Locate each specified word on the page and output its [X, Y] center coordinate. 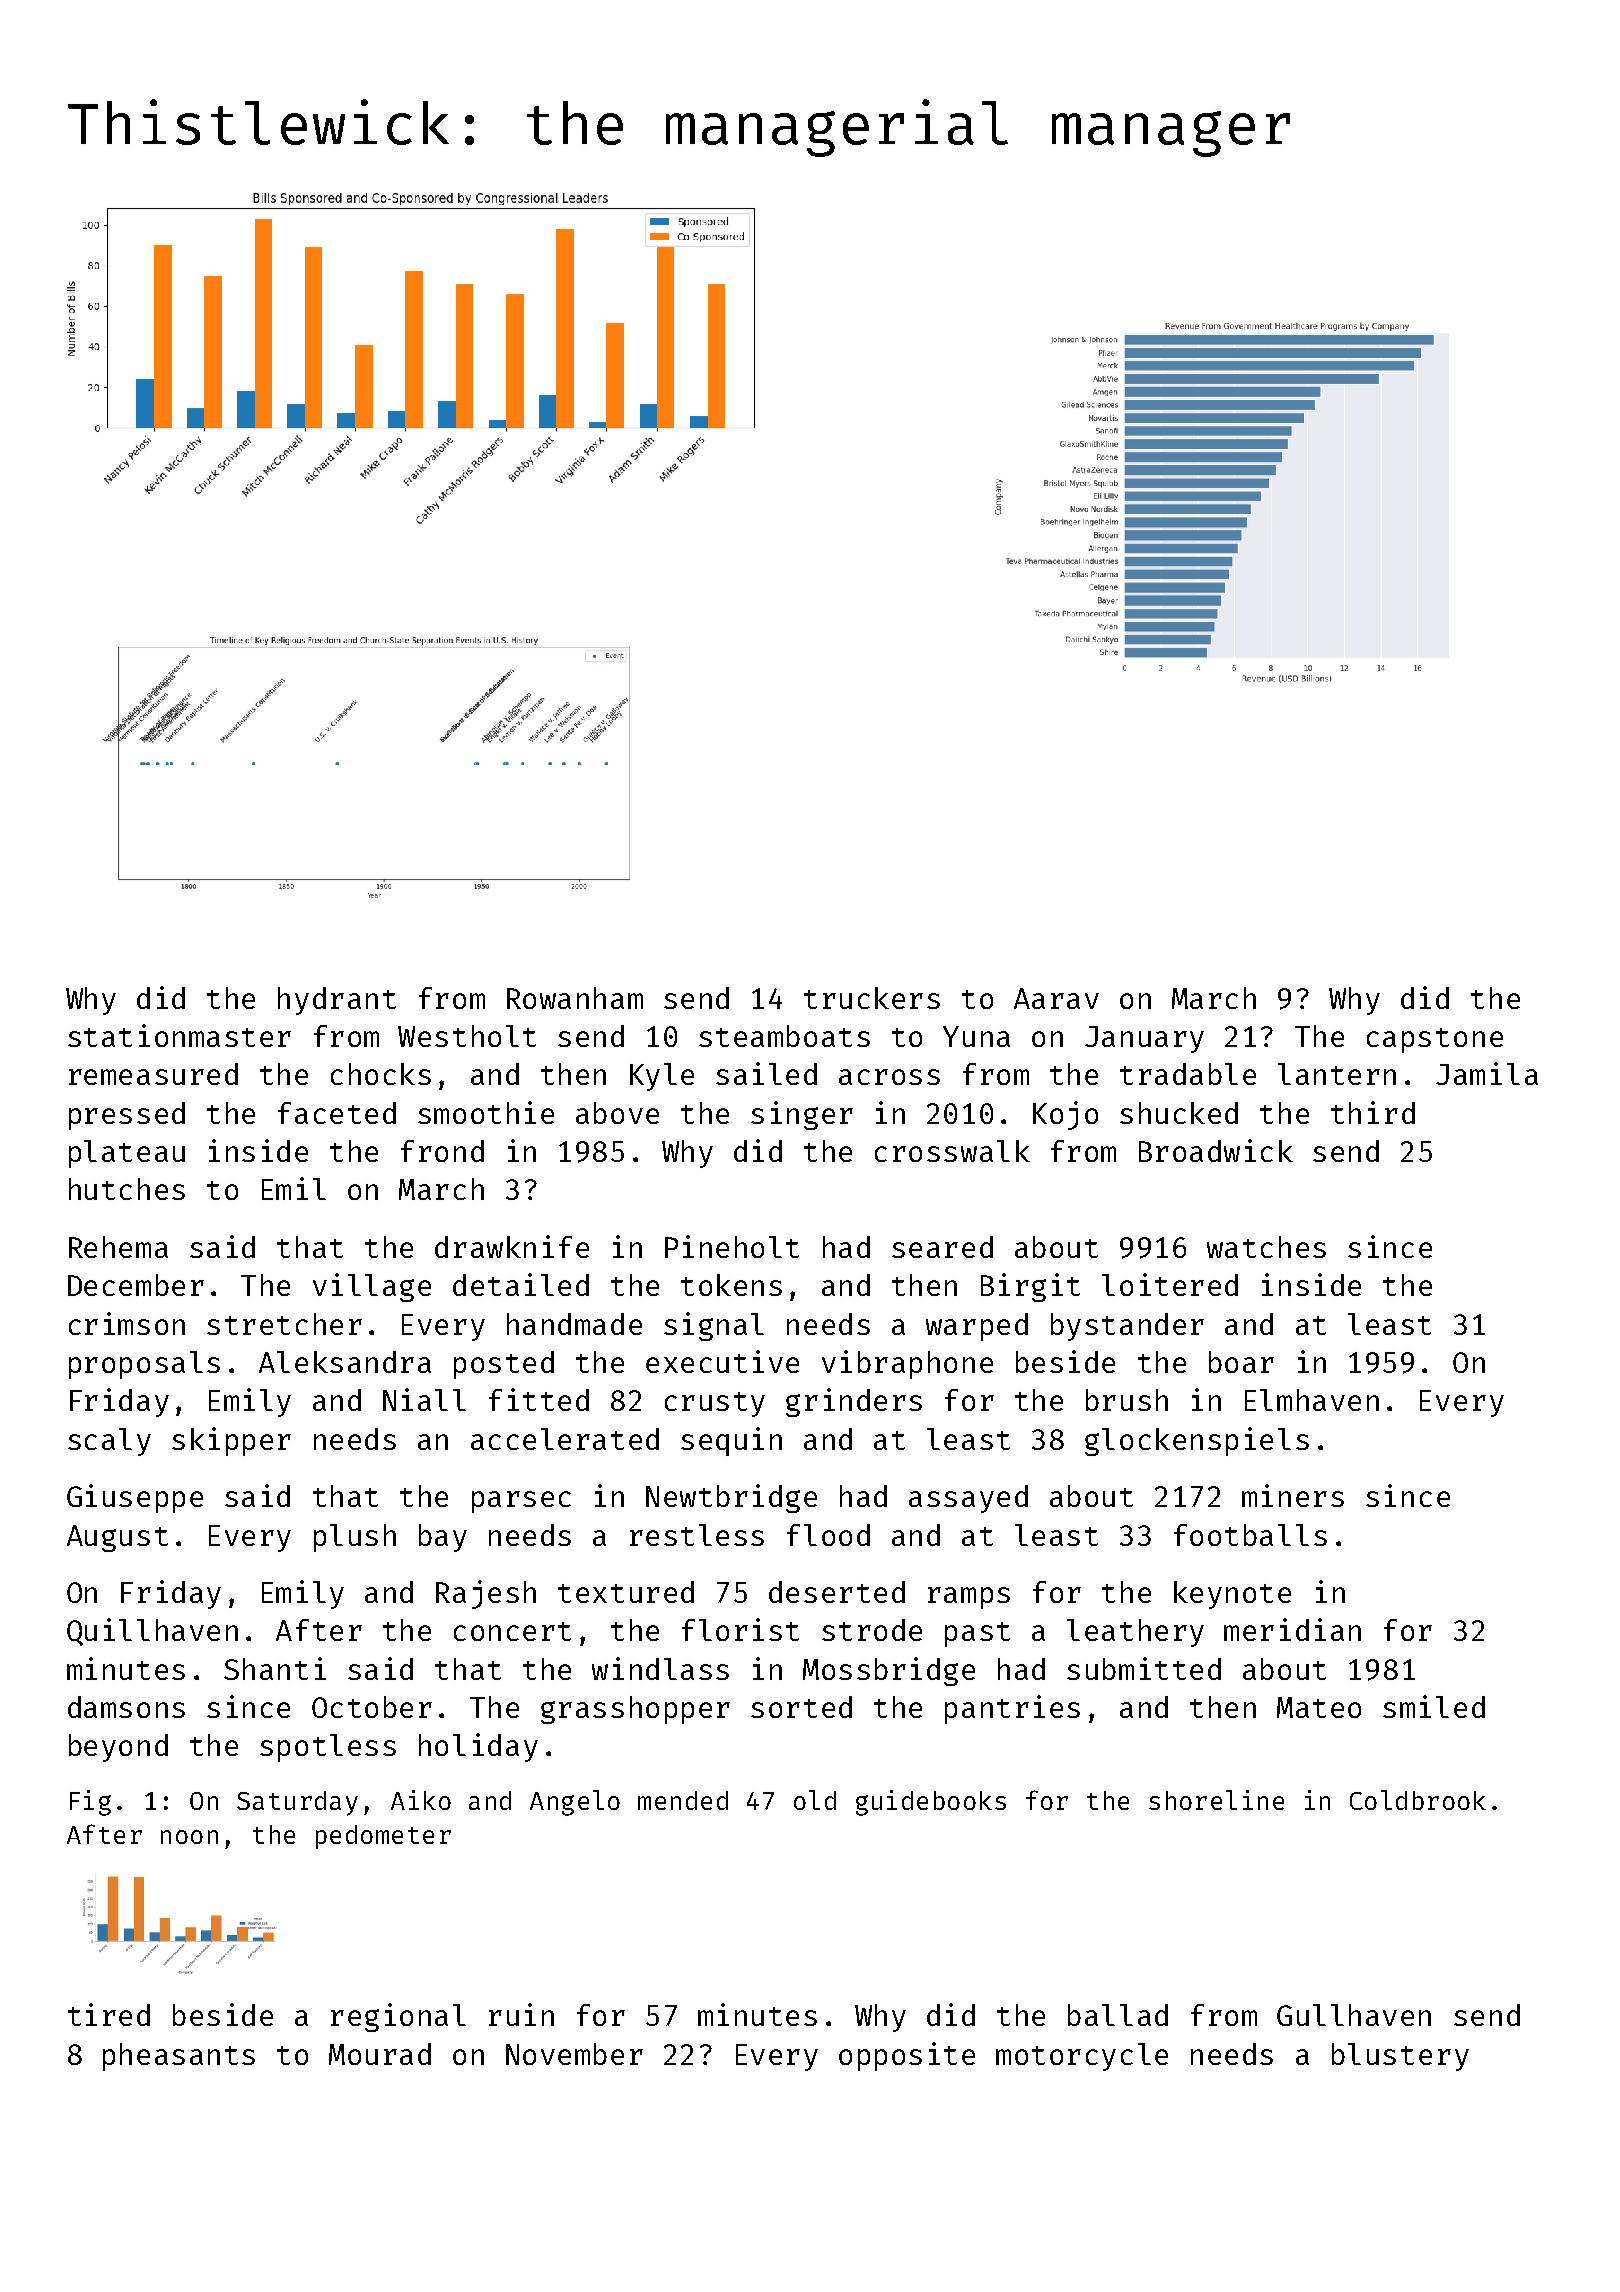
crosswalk [952, 1151]
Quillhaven [152, 1632]
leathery [1135, 1633]
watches [1266, 1247]
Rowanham [575, 998]
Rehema [118, 1247]
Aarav [1056, 998]
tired [109, 2014]
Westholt [467, 1036]
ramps [969, 1598]
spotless [328, 1748]
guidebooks [931, 1803]
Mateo [1319, 1707]
